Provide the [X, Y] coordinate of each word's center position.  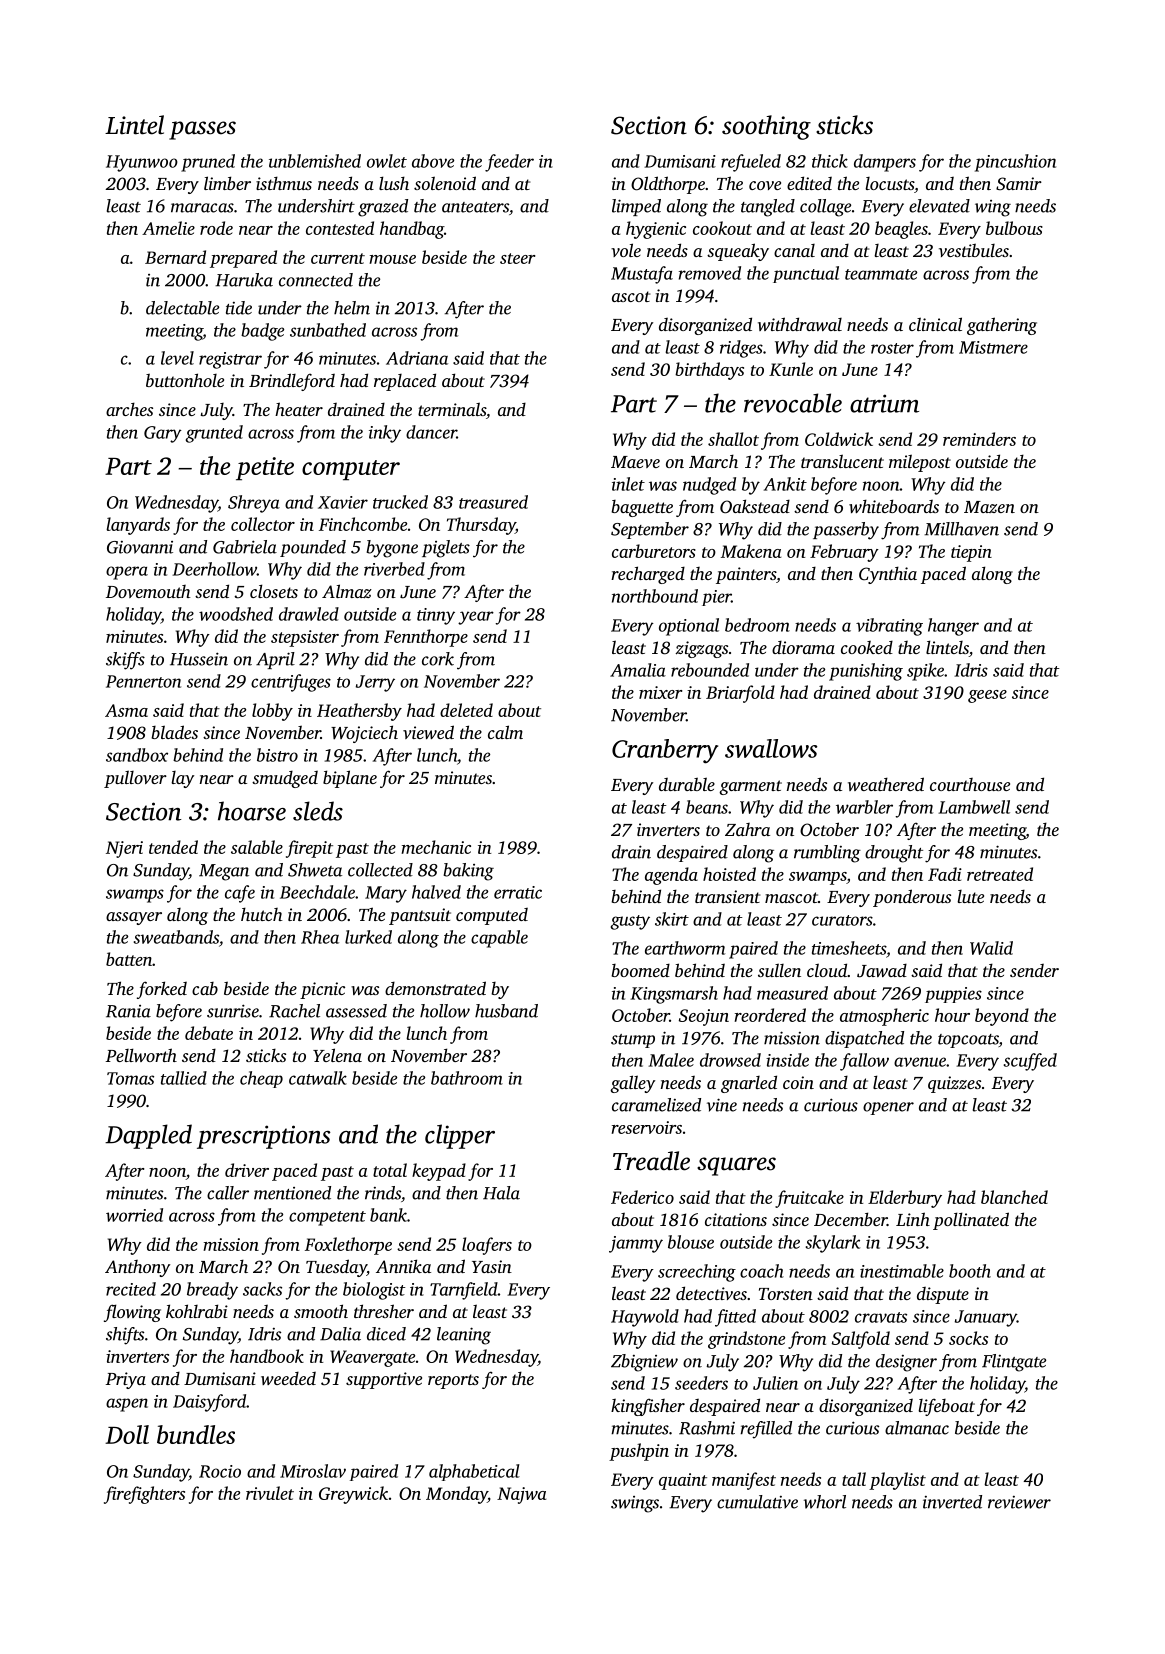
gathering [1002, 326]
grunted [214, 434]
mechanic [436, 847]
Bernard [175, 257]
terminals [452, 409]
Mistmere [993, 347]
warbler [864, 807]
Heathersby [359, 712]
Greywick [353, 1495]
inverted [952, 1502]
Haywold [645, 1318]
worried [134, 1215]
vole [626, 250]
